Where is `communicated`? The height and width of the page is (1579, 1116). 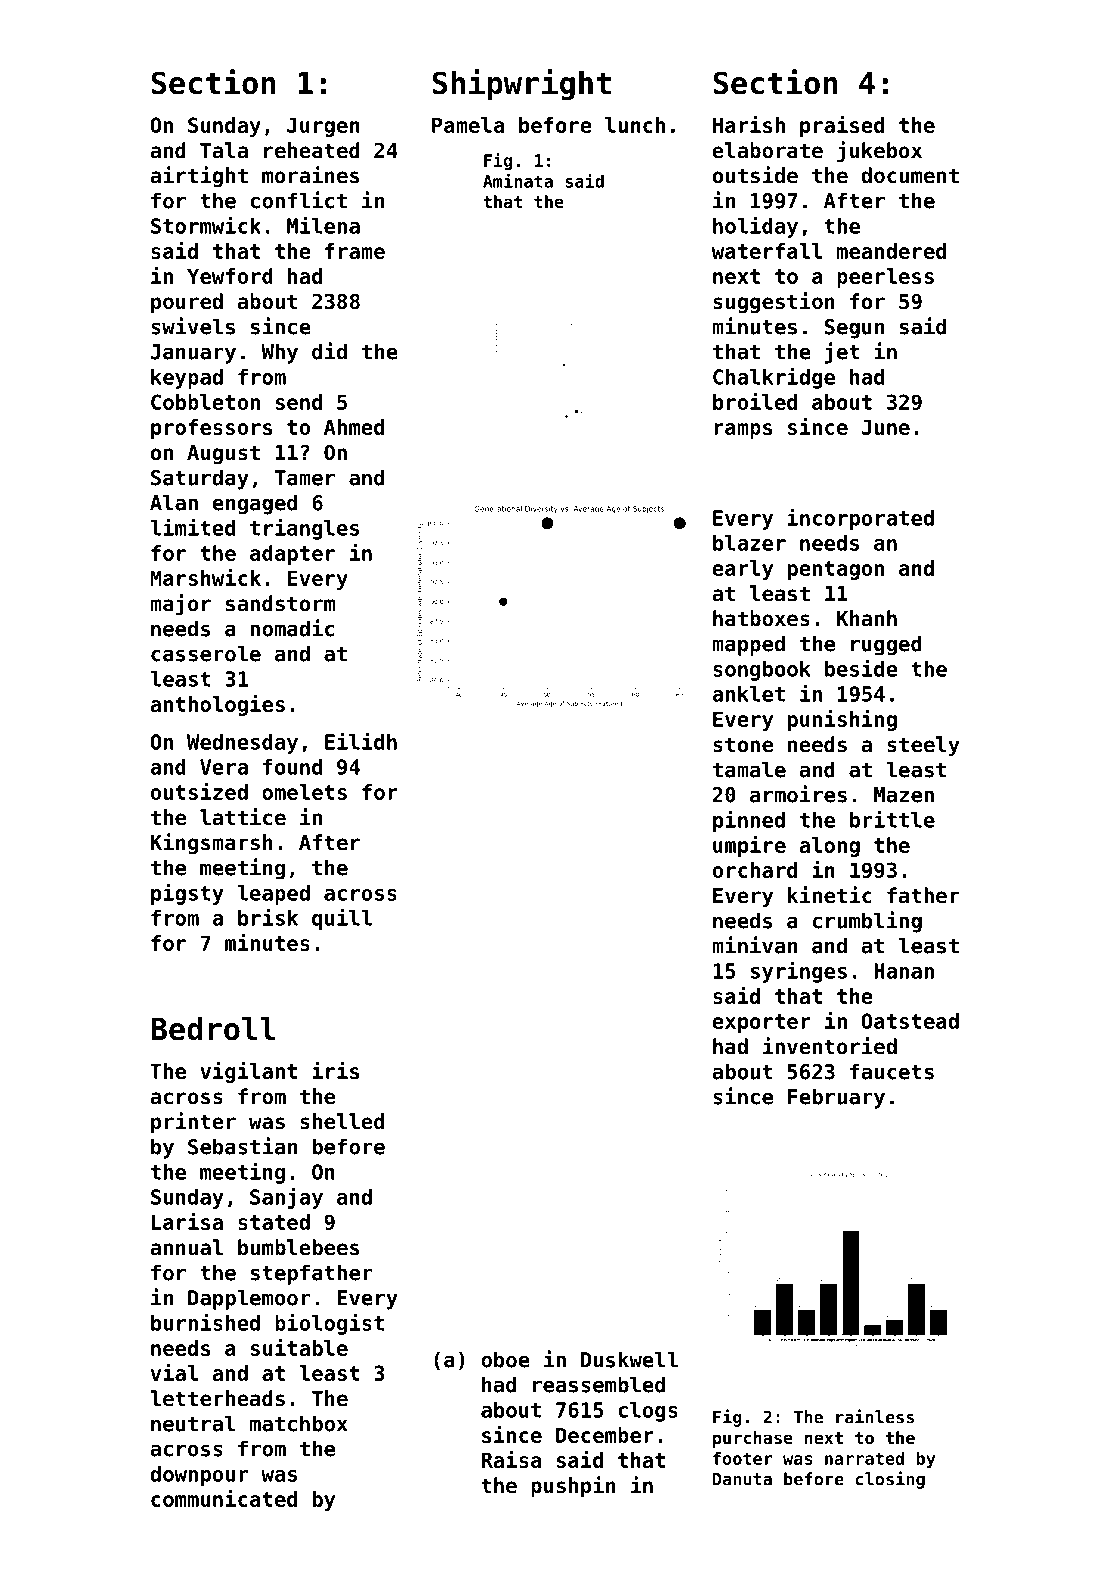 communicated is located at coordinates (224, 1498).
